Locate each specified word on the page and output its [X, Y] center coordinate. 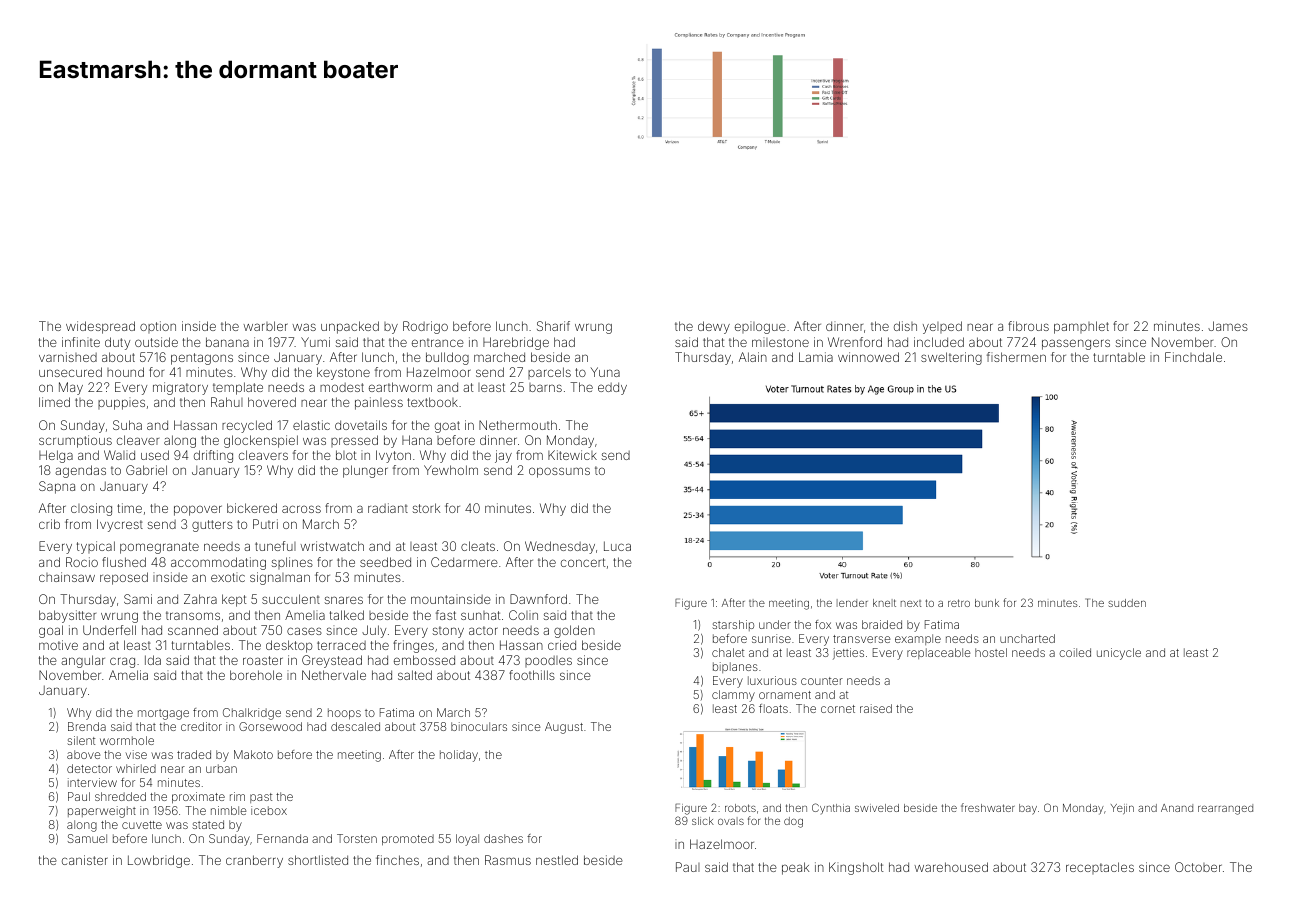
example [918, 639]
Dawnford [538, 599]
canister [85, 860]
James [1228, 326]
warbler [266, 326]
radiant [388, 508]
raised [876, 708]
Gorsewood [270, 726]
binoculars [479, 726]
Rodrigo [425, 327]
